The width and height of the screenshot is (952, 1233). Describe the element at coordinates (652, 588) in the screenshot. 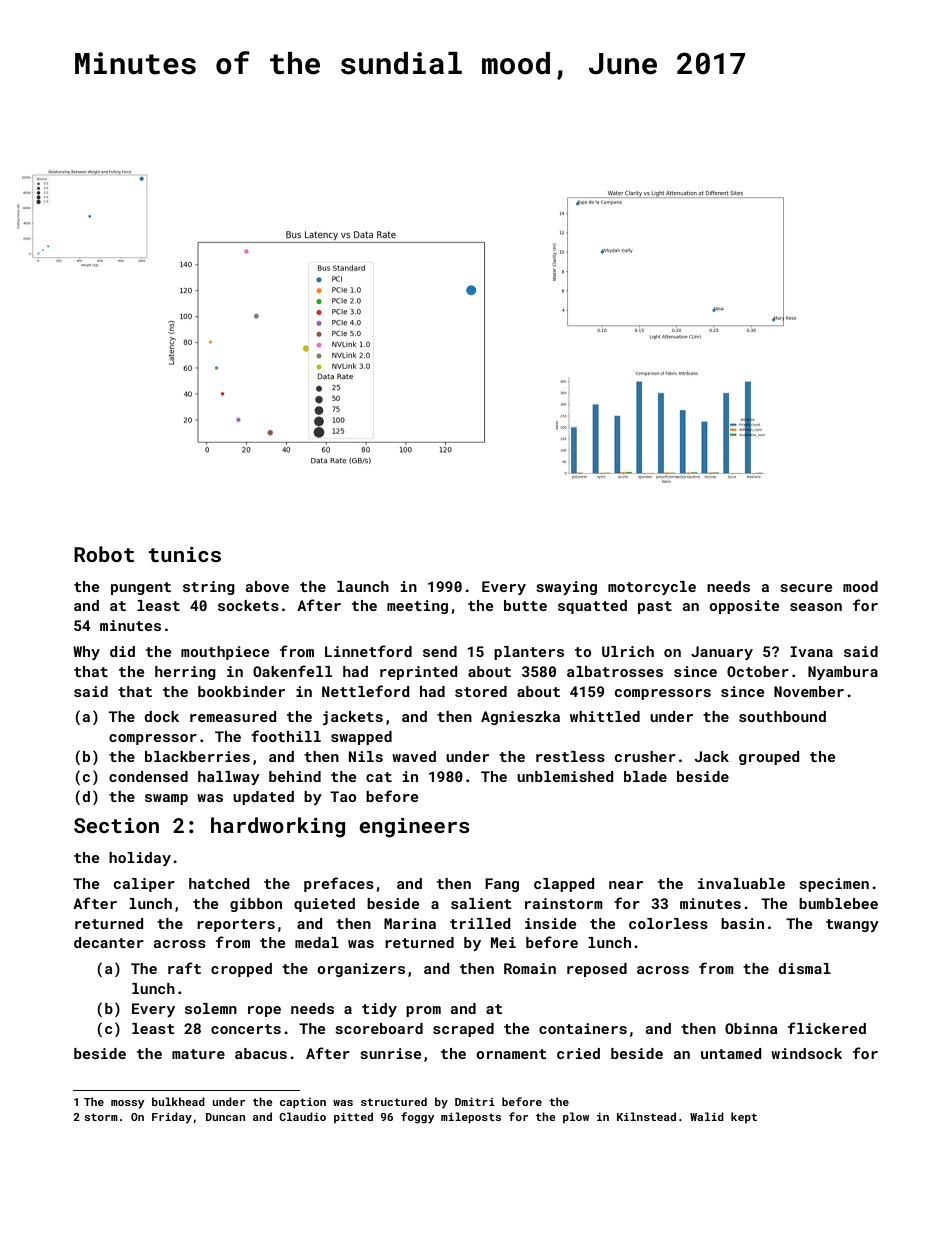

I see `motorcycle` at that location.
